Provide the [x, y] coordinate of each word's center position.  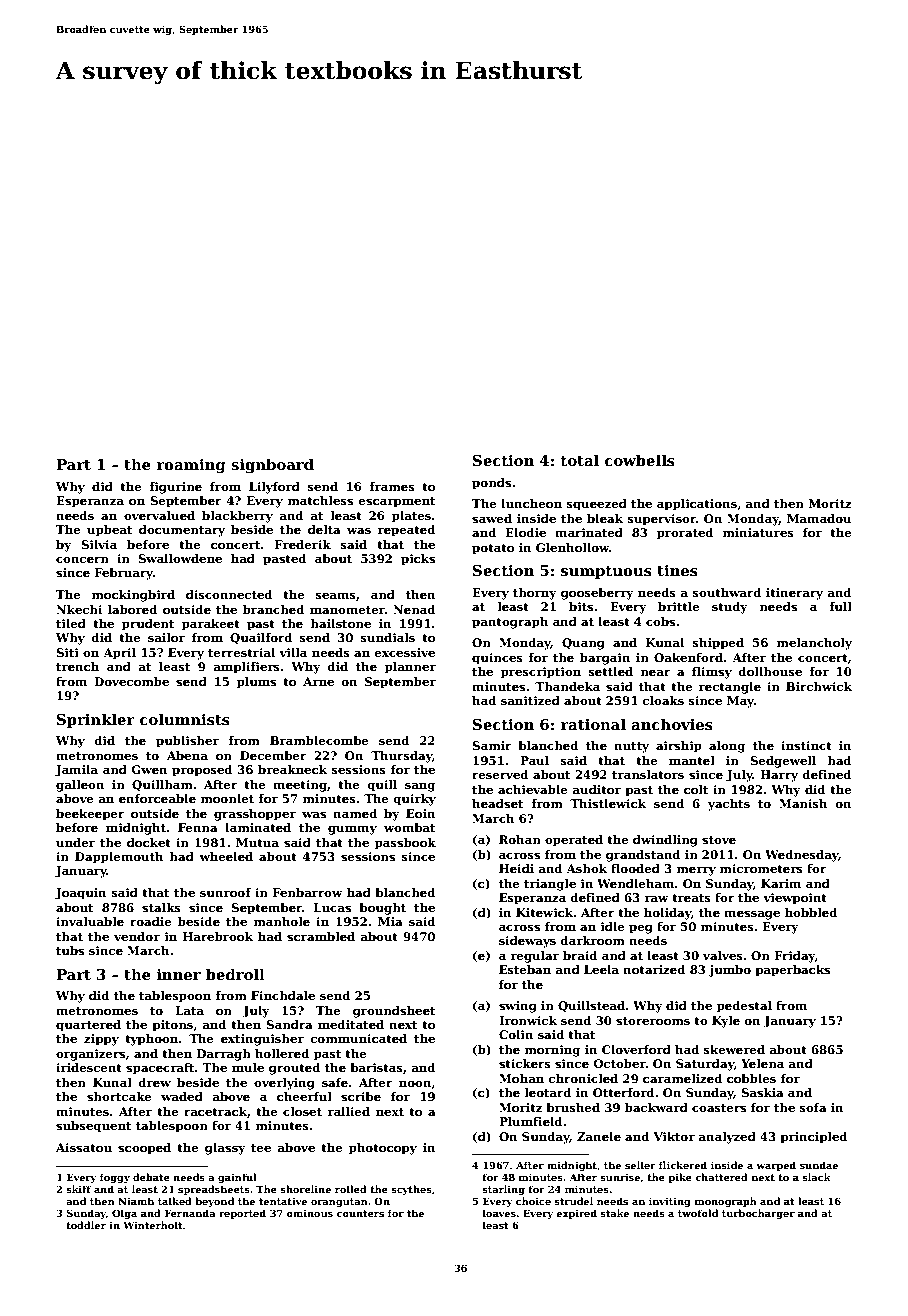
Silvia [99, 544]
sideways [527, 942]
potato [493, 549]
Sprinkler [96, 720]
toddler [86, 1225]
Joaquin [80, 894]
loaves [499, 1213]
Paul [534, 760]
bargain [605, 659]
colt [696, 789]
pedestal [744, 1007]
